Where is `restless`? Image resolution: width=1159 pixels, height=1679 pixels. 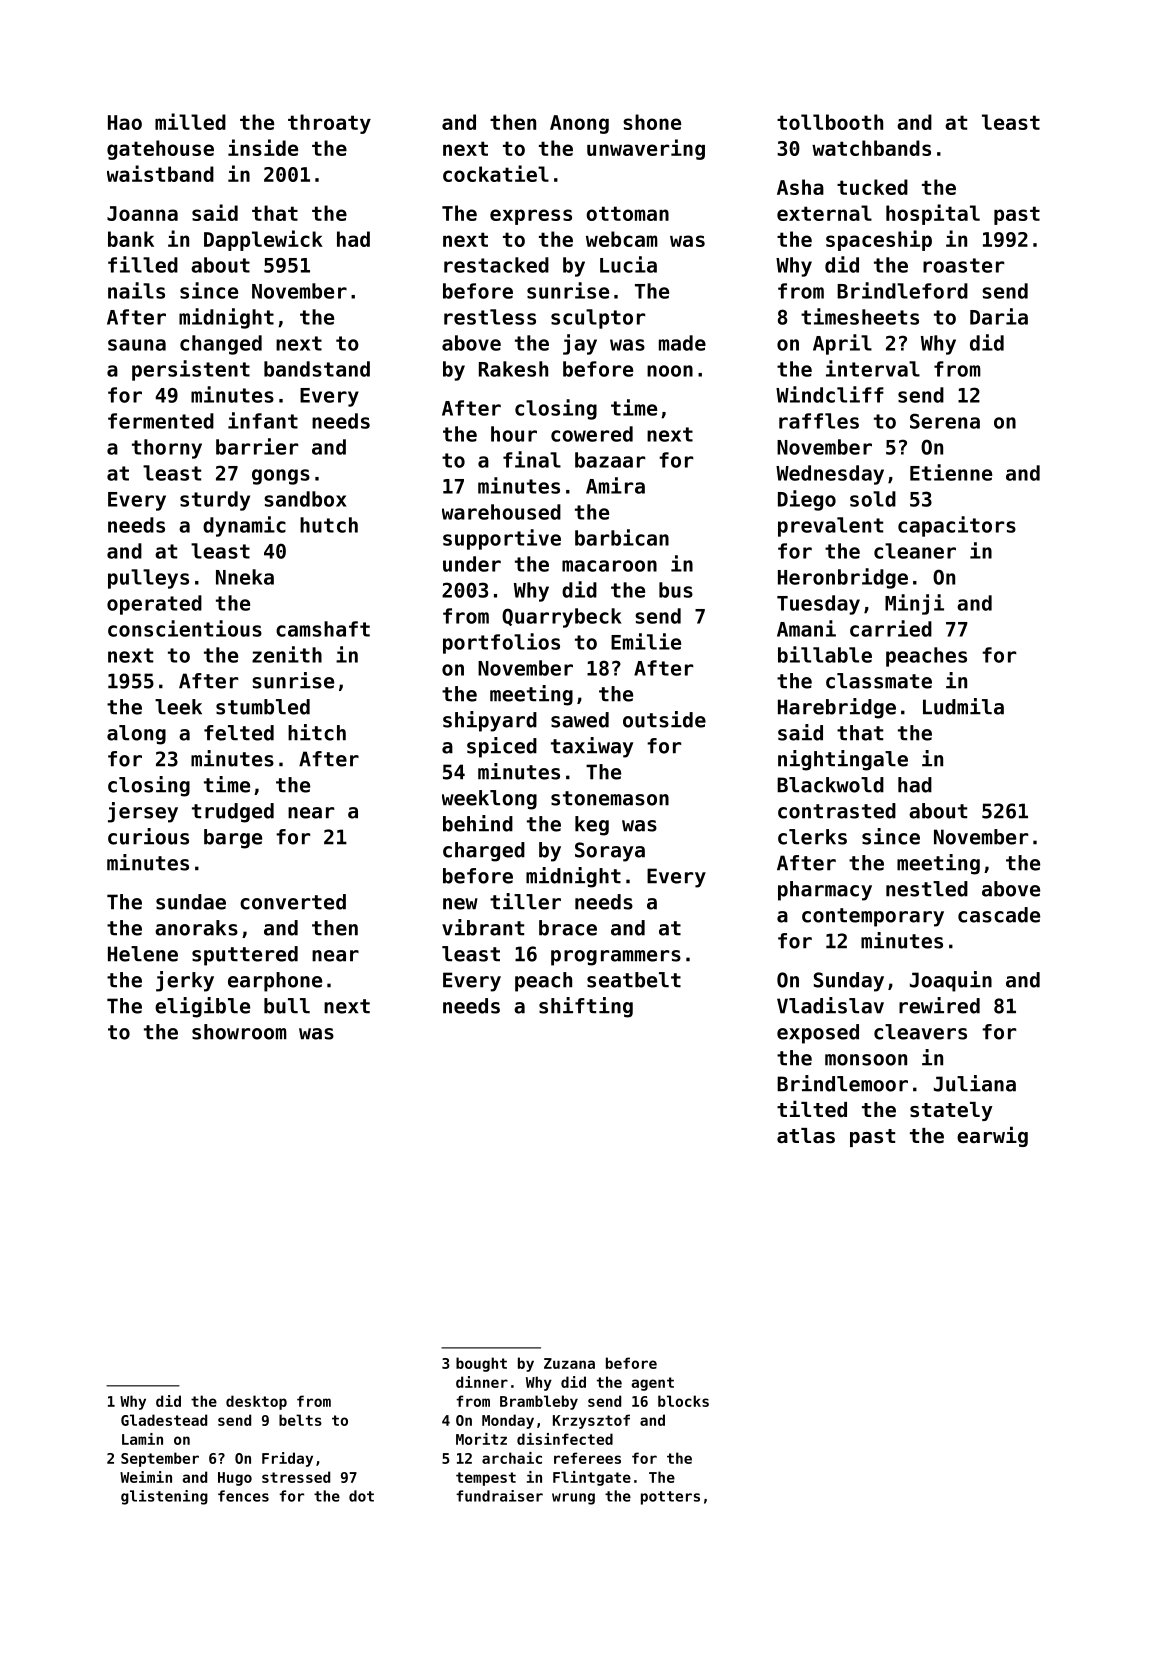
restless is located at coordinates (490, 317).
